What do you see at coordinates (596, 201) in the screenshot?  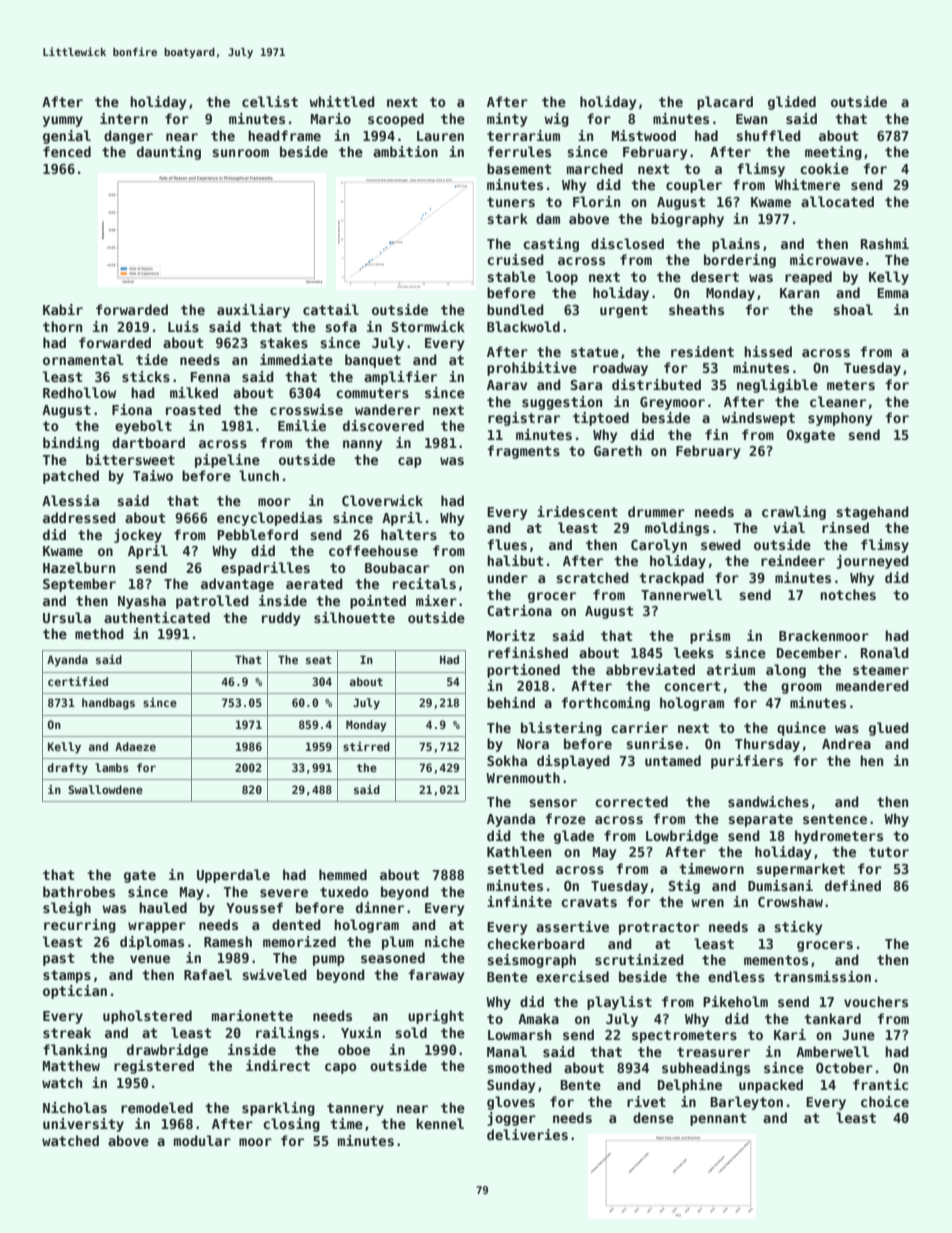 I see `Florin` at bounding box center [596, 201].
